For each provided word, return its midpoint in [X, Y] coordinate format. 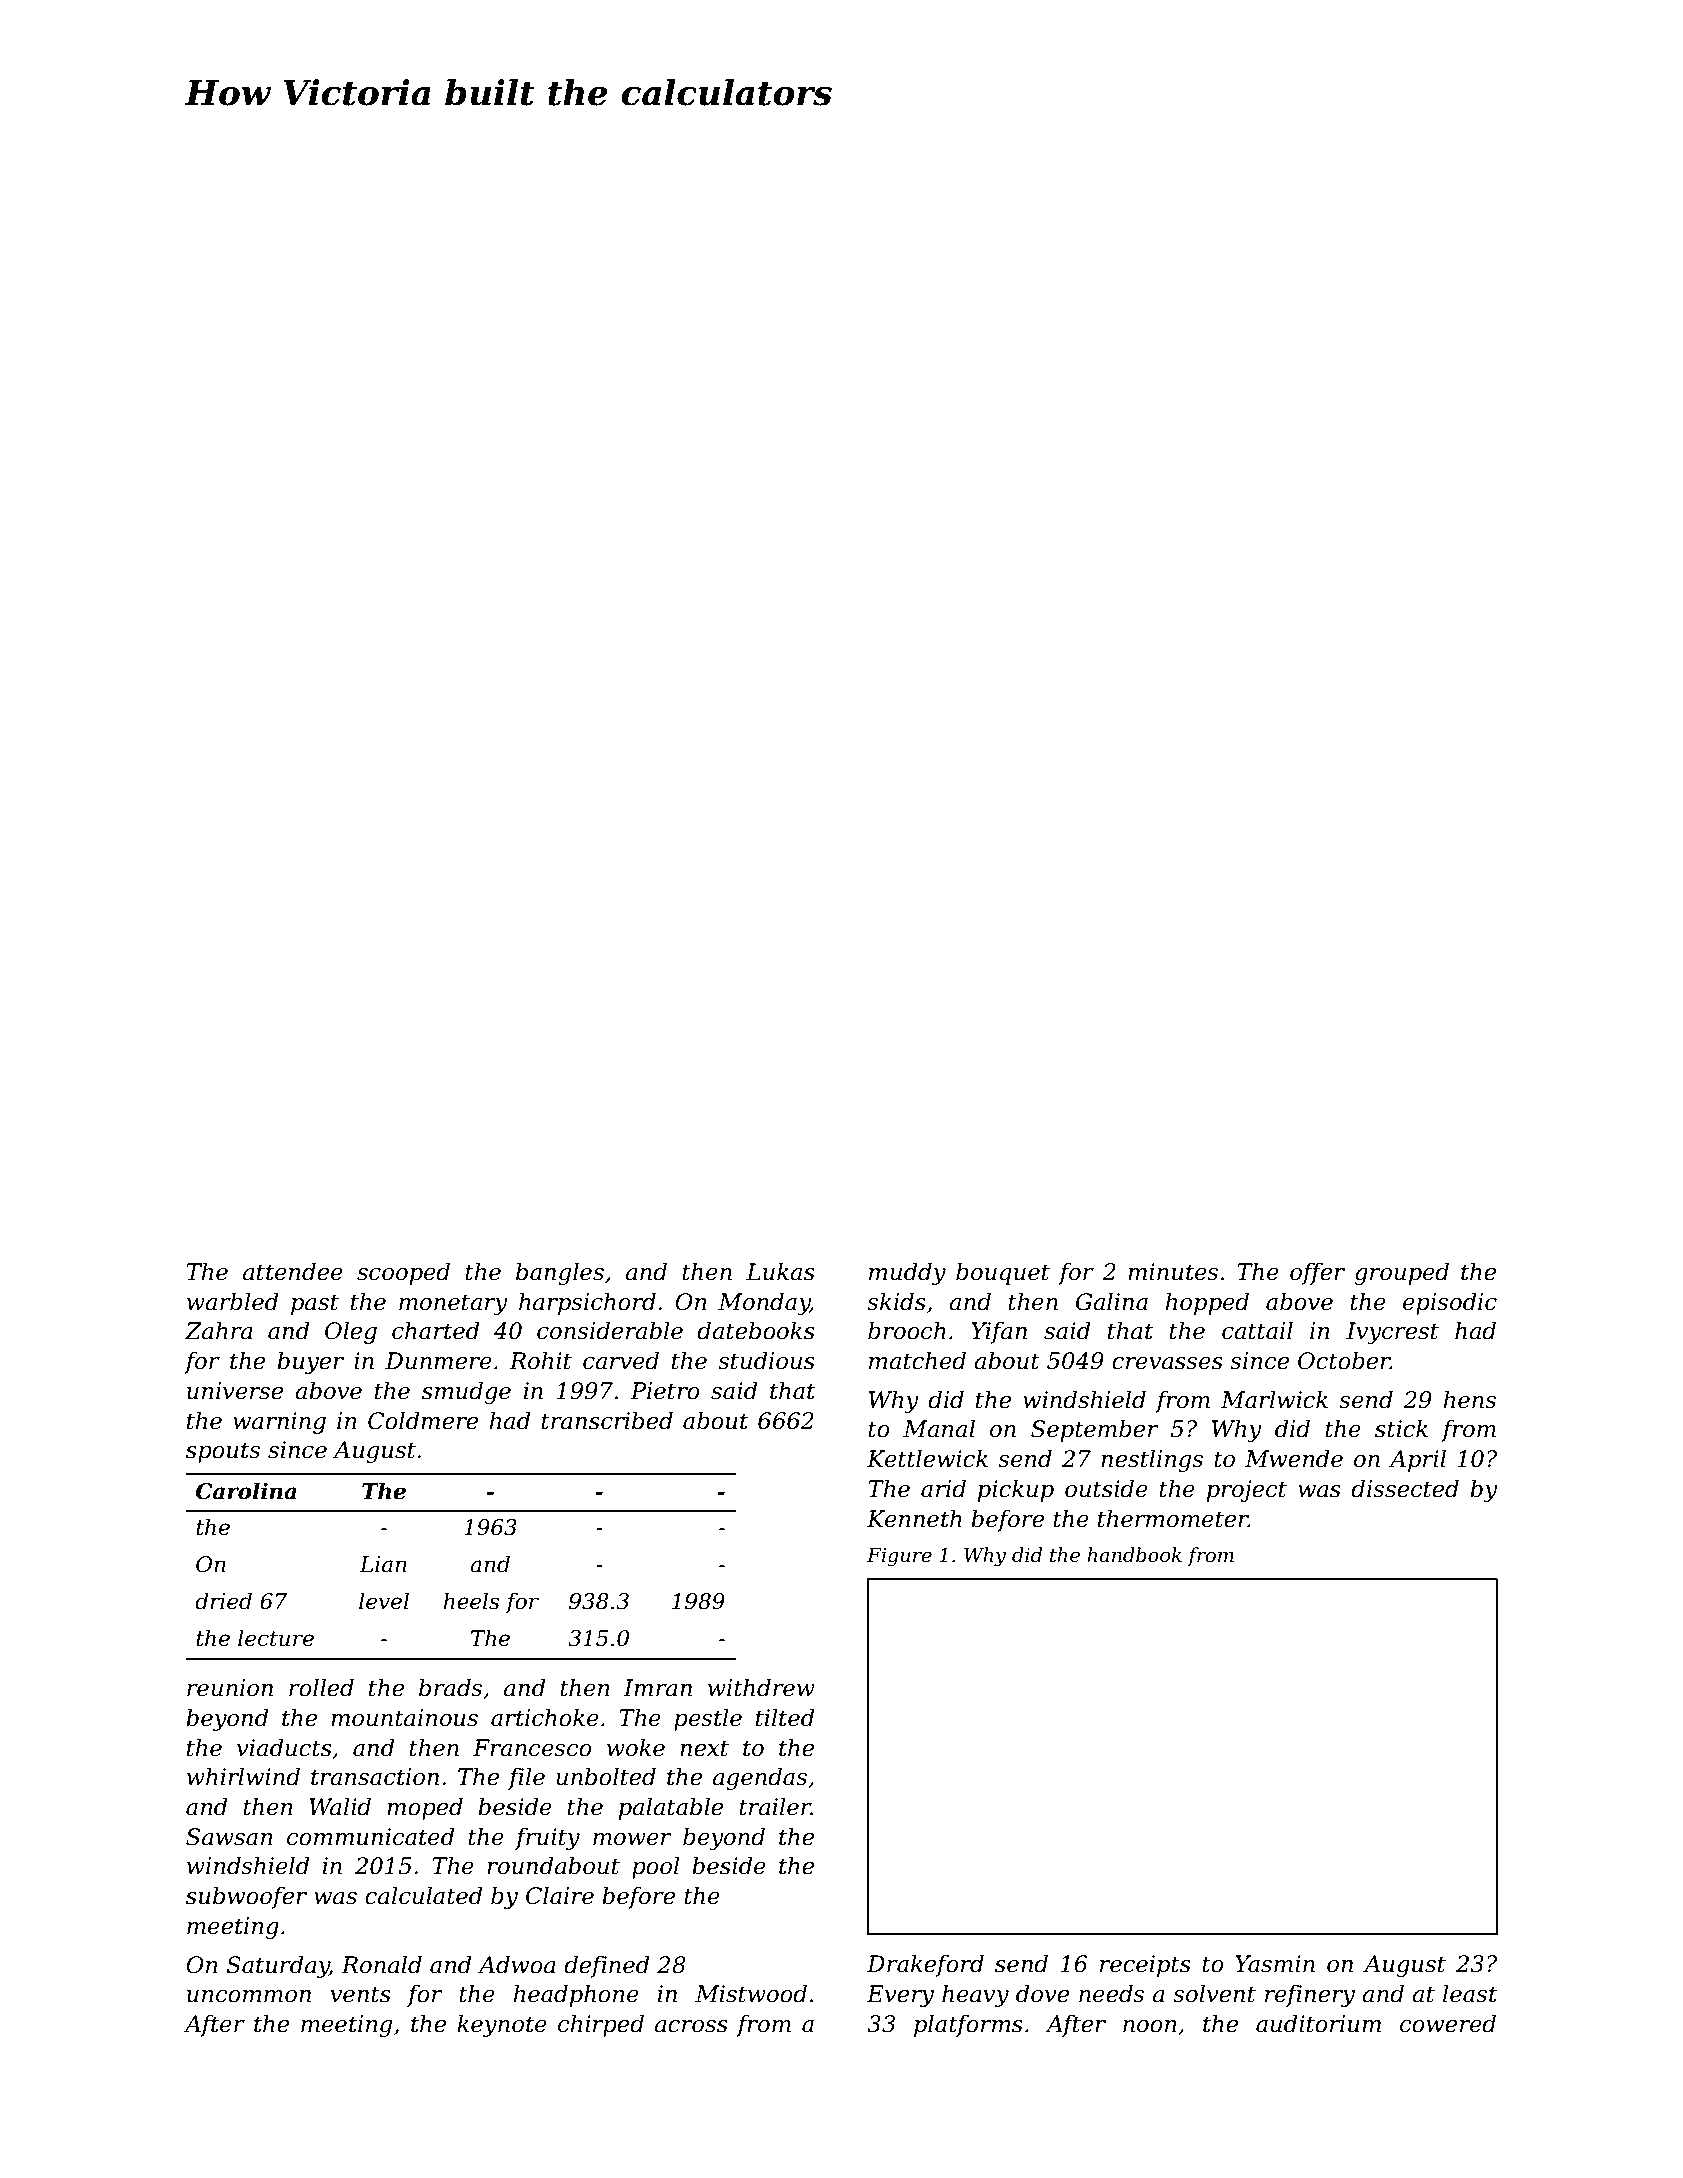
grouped [1402, 1273]
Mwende [1294, 1458]
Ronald [381, 1964]
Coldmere [423, 1420]
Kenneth [914, 1518]
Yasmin [1275, 1964]
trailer [775, 1806]
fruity [547, 1839]
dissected [1405, 1488]
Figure [899, 1557]
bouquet [1003, 1273]
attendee [293, 1271]
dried [223, 1601]
